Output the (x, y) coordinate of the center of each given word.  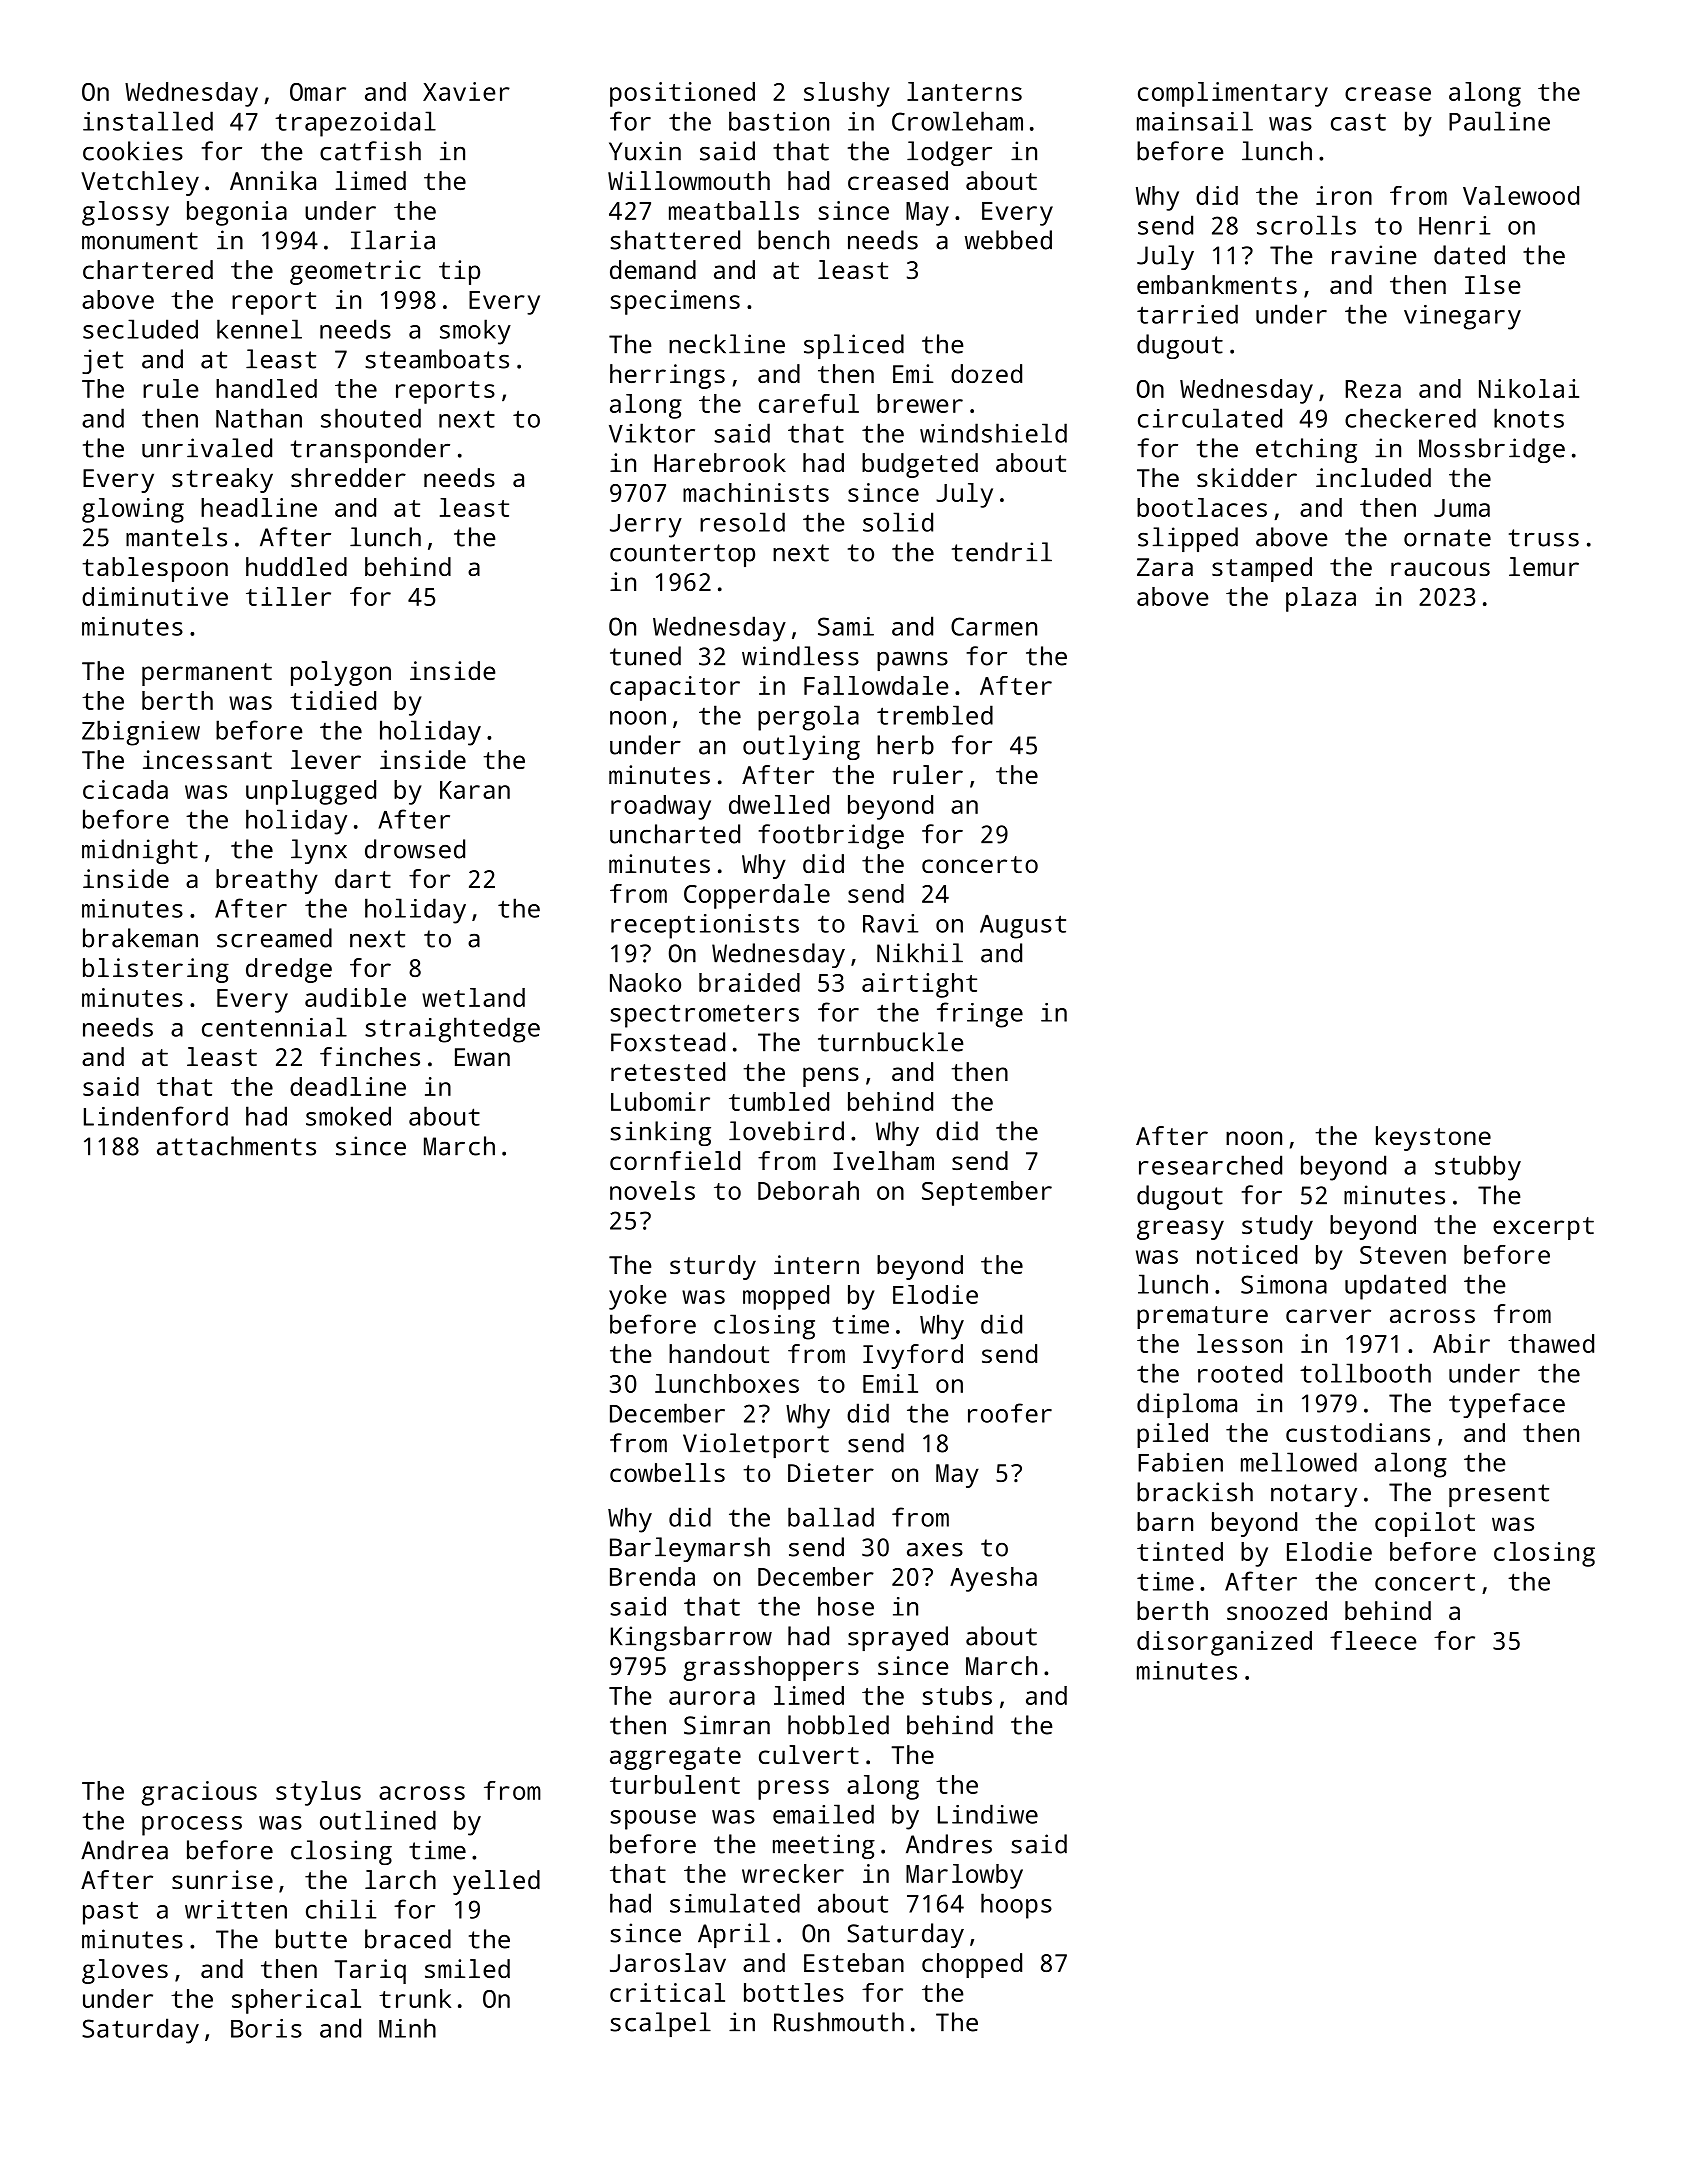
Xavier (466, 91)
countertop (682, 555)
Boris (266, 2028)
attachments (236, 1146)
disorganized (1224, 1643)
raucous (1440, 569)
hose (846, 1606)
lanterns (964, 91)
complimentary (1233, 94)
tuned (645, 656)
